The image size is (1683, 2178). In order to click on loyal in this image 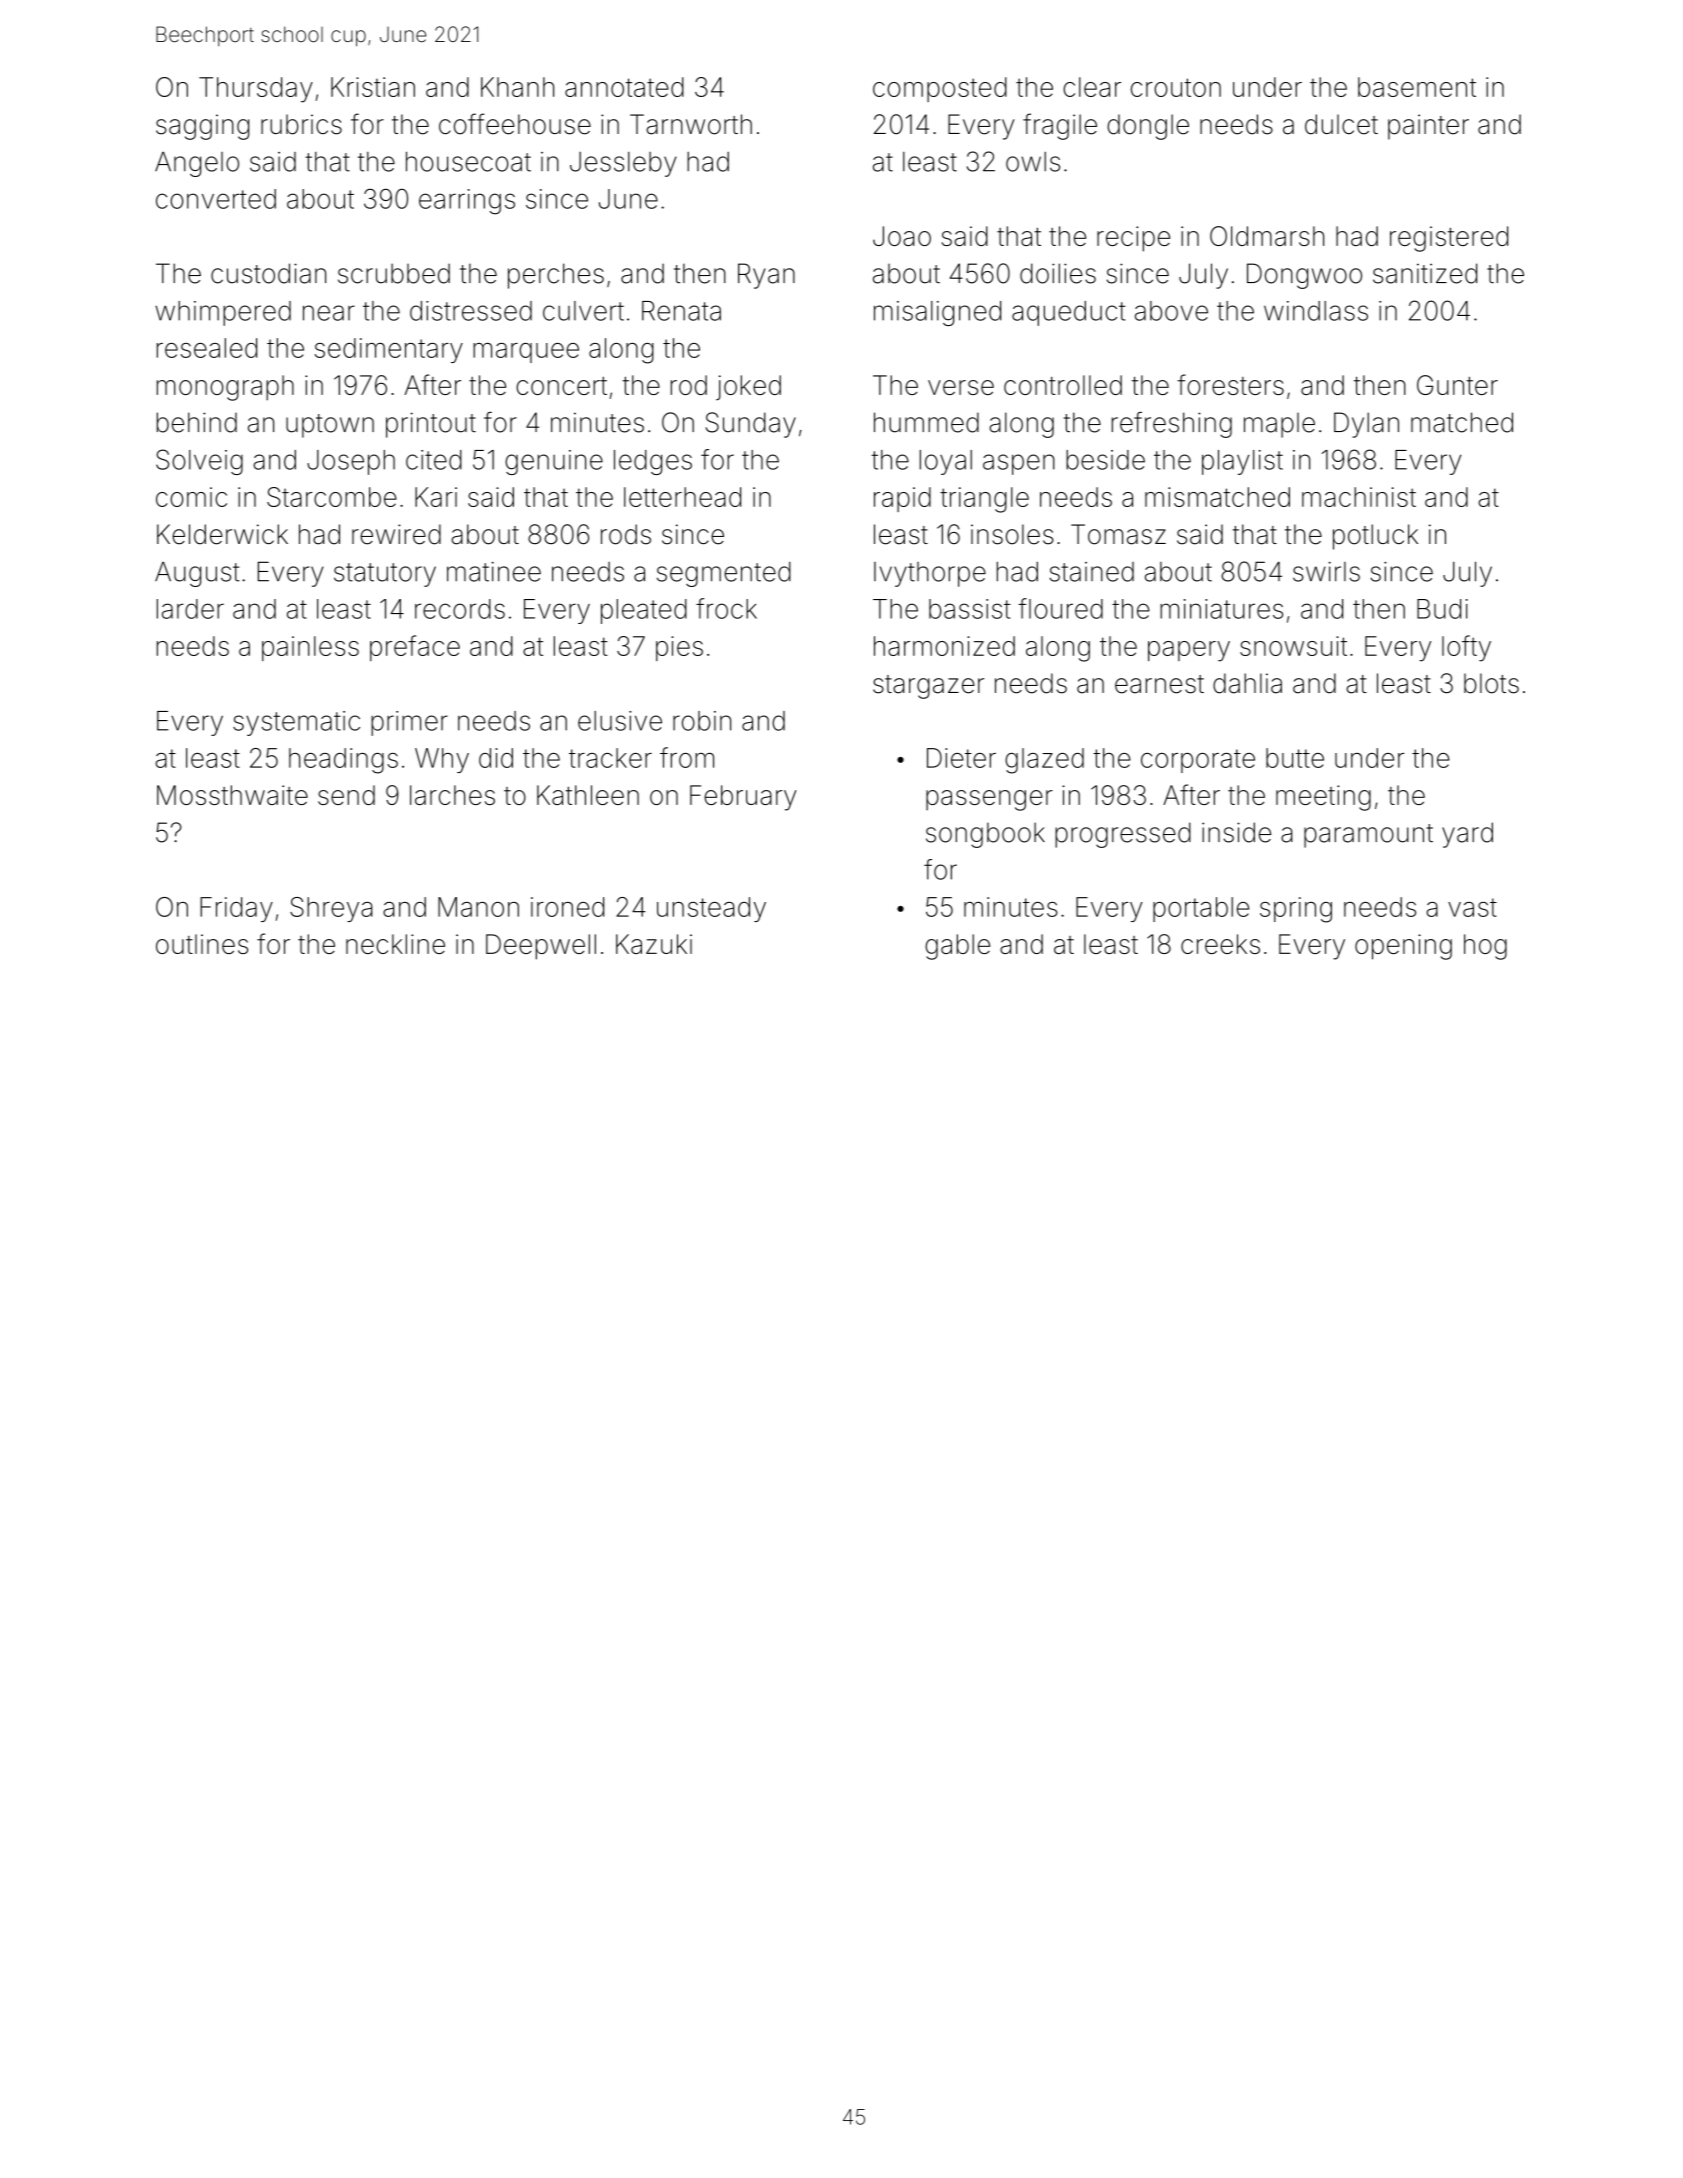, I will do `click(946, 462)`.
